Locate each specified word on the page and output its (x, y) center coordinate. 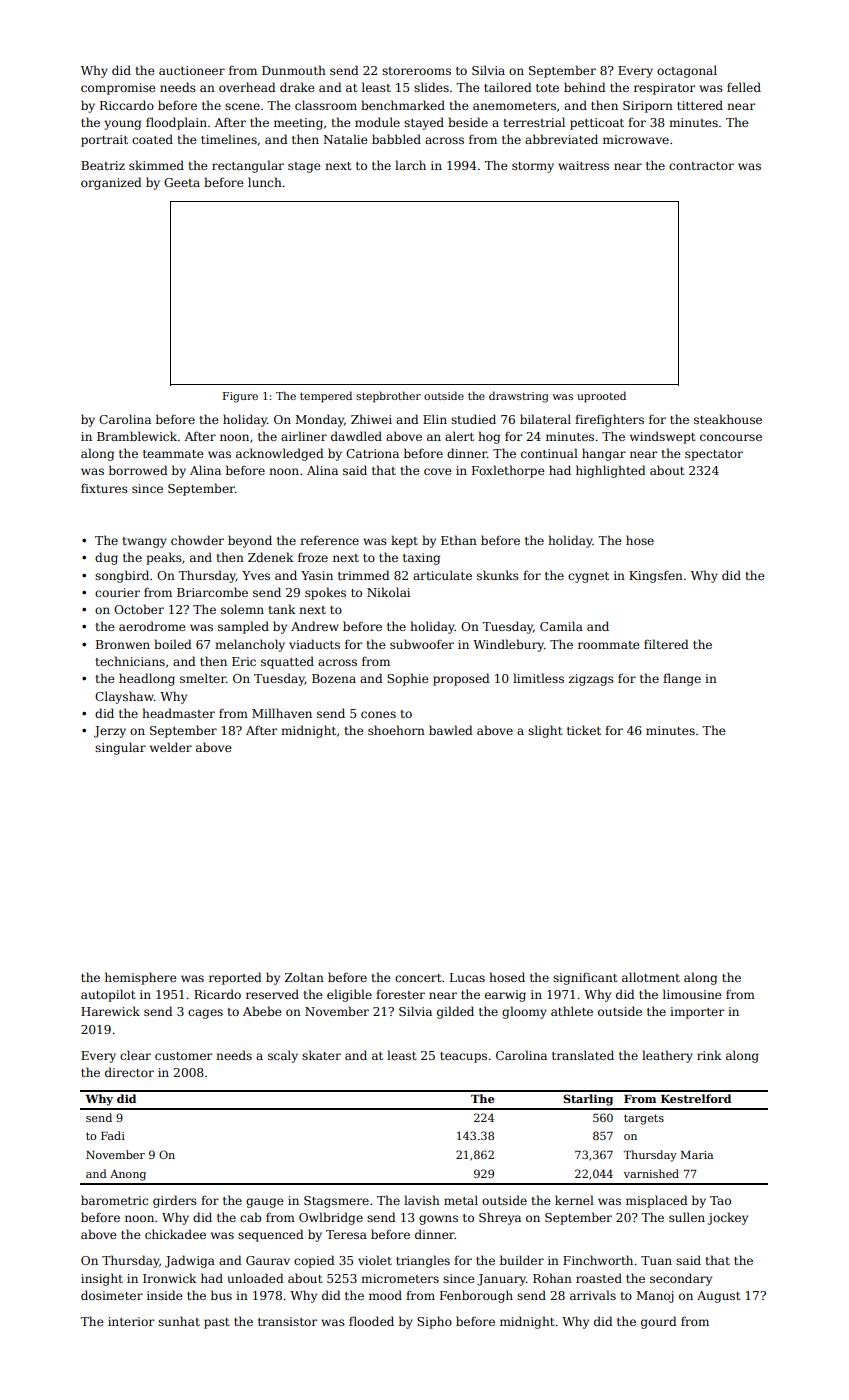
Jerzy (110, 732)
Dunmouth (294, 70)
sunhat (179, 1321)
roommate (609, 645)
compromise (118, 89)
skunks (498, 575)
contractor (701, 166)
